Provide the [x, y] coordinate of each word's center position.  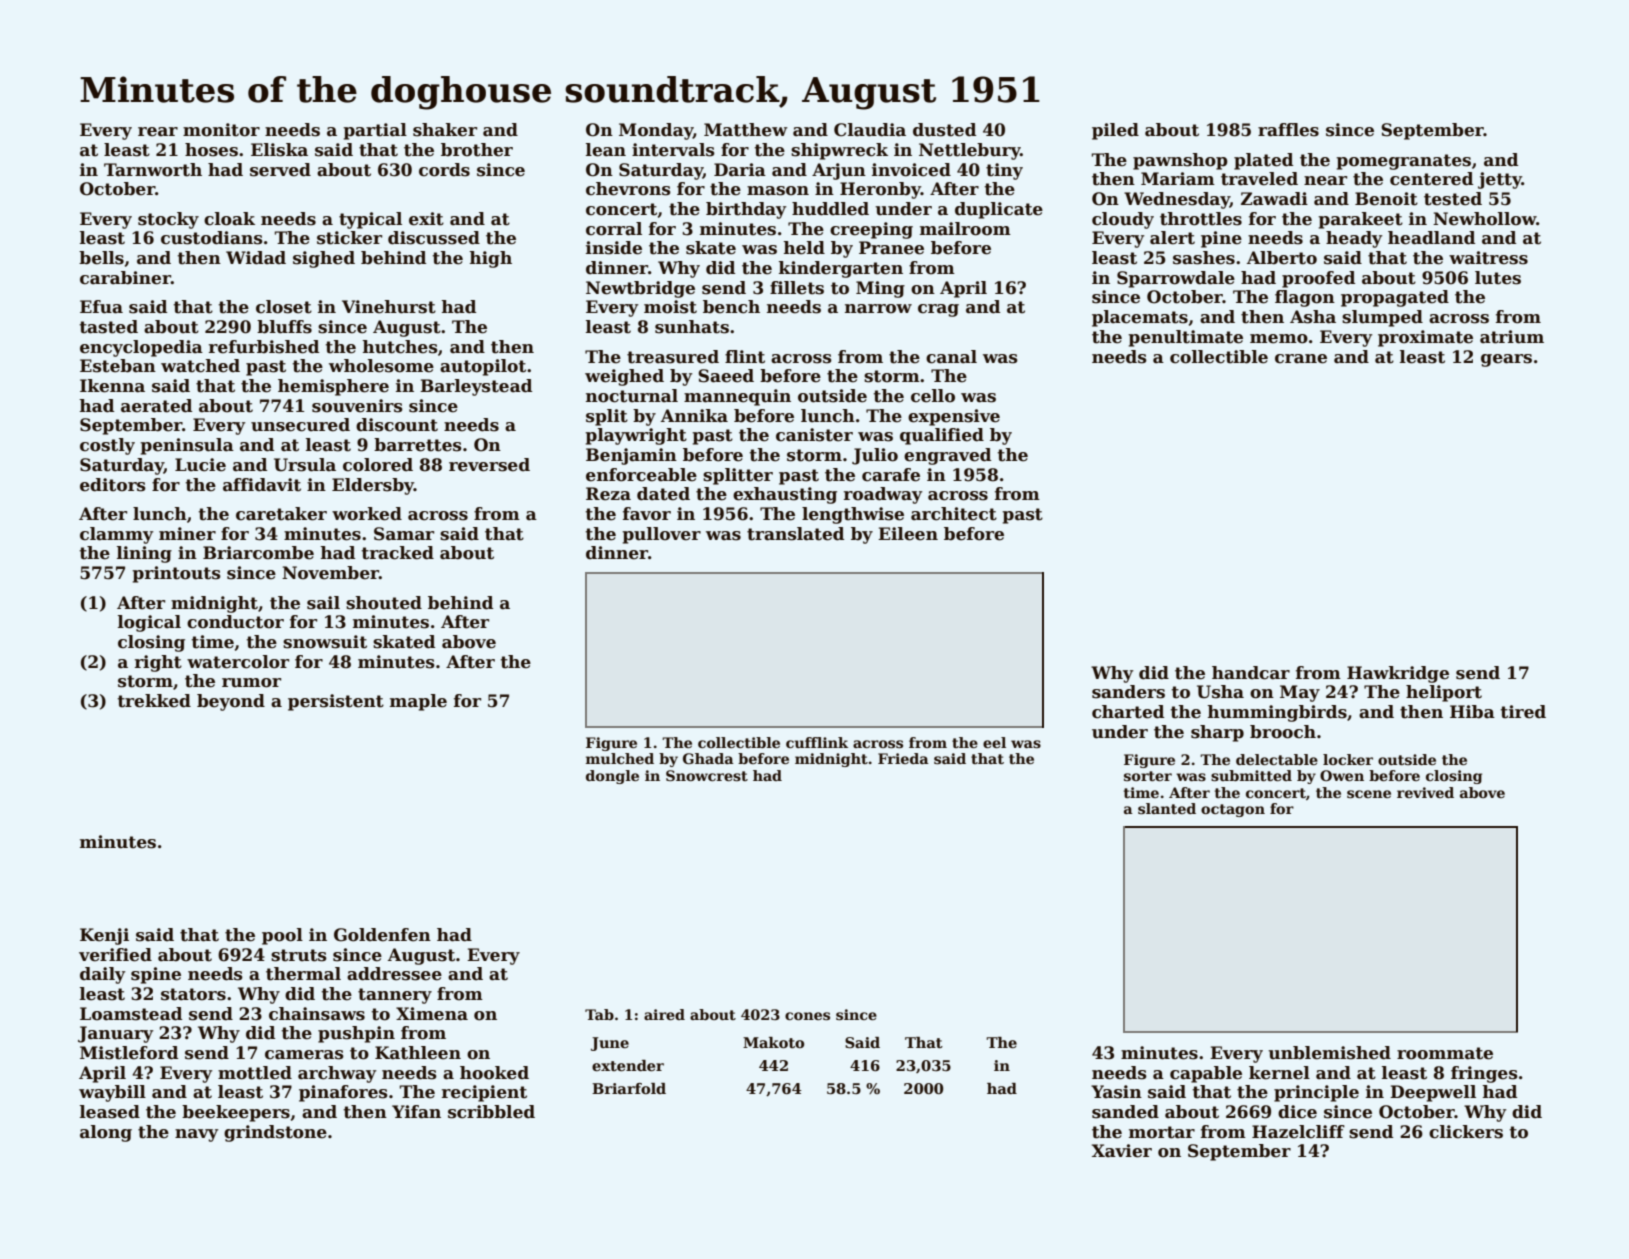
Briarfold [629, 1088]
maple [418, 702]
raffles [1288, 130]
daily [103, 975]
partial [375, 131]
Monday [656, 131]
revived [1425, 792]
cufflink [817, 742]
